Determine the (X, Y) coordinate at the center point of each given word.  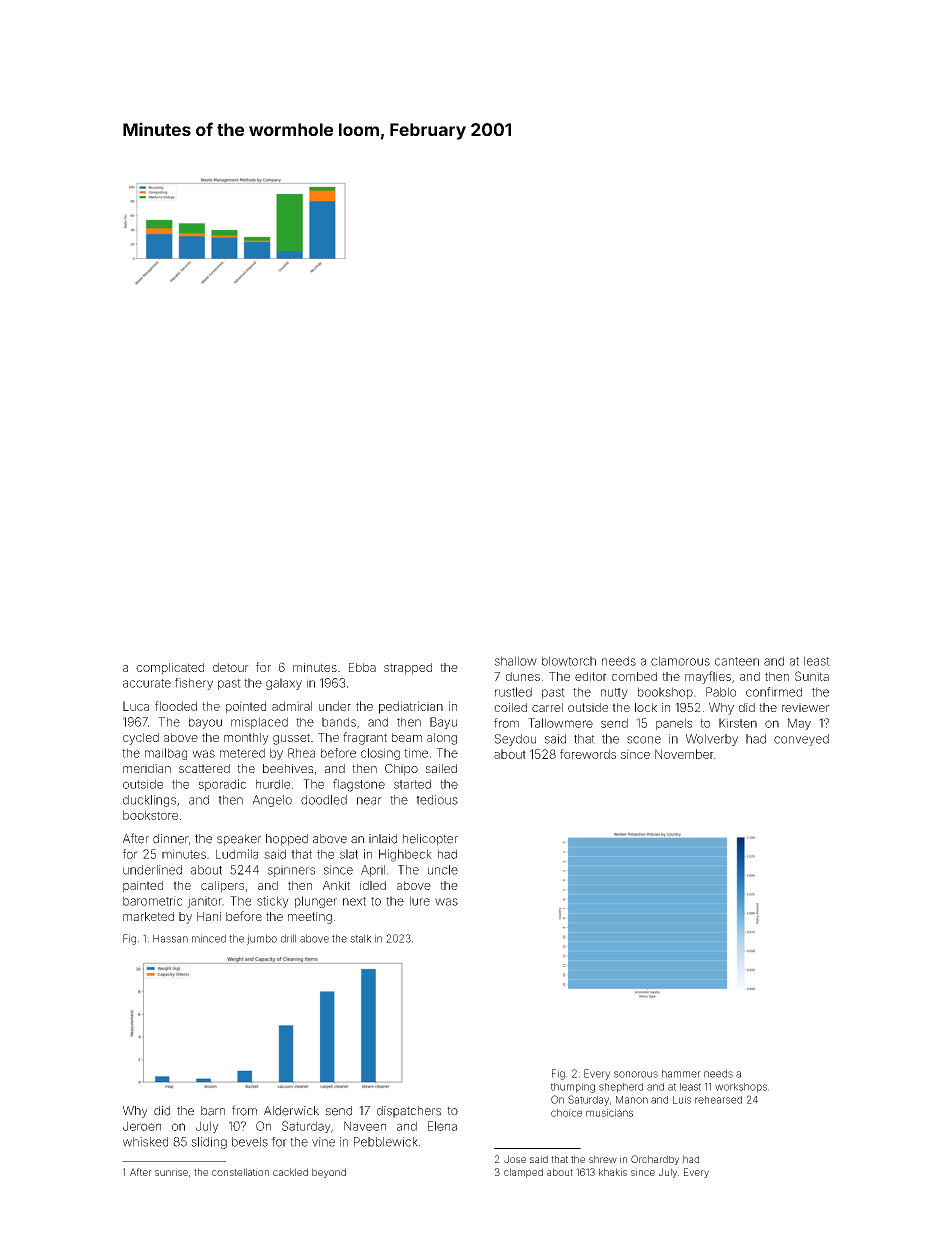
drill (288, 938)
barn (213, 1111)
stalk (360, 938)
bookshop (665, 693)
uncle (443, 870)
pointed (246, 707)
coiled (510, 707)
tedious (437, 800)
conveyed (801, 740)
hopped (287, 840)
